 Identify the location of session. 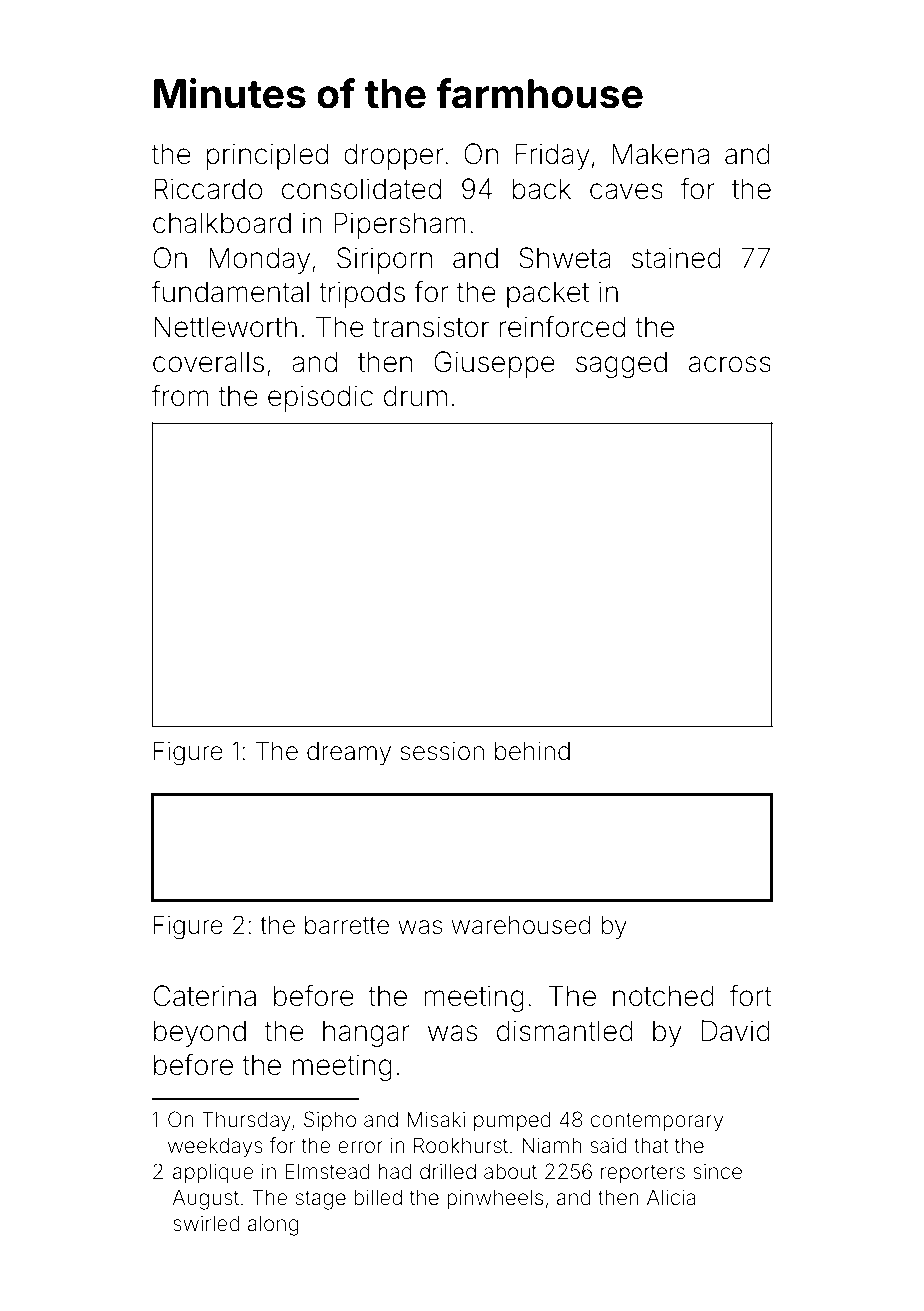
(442, 751).
